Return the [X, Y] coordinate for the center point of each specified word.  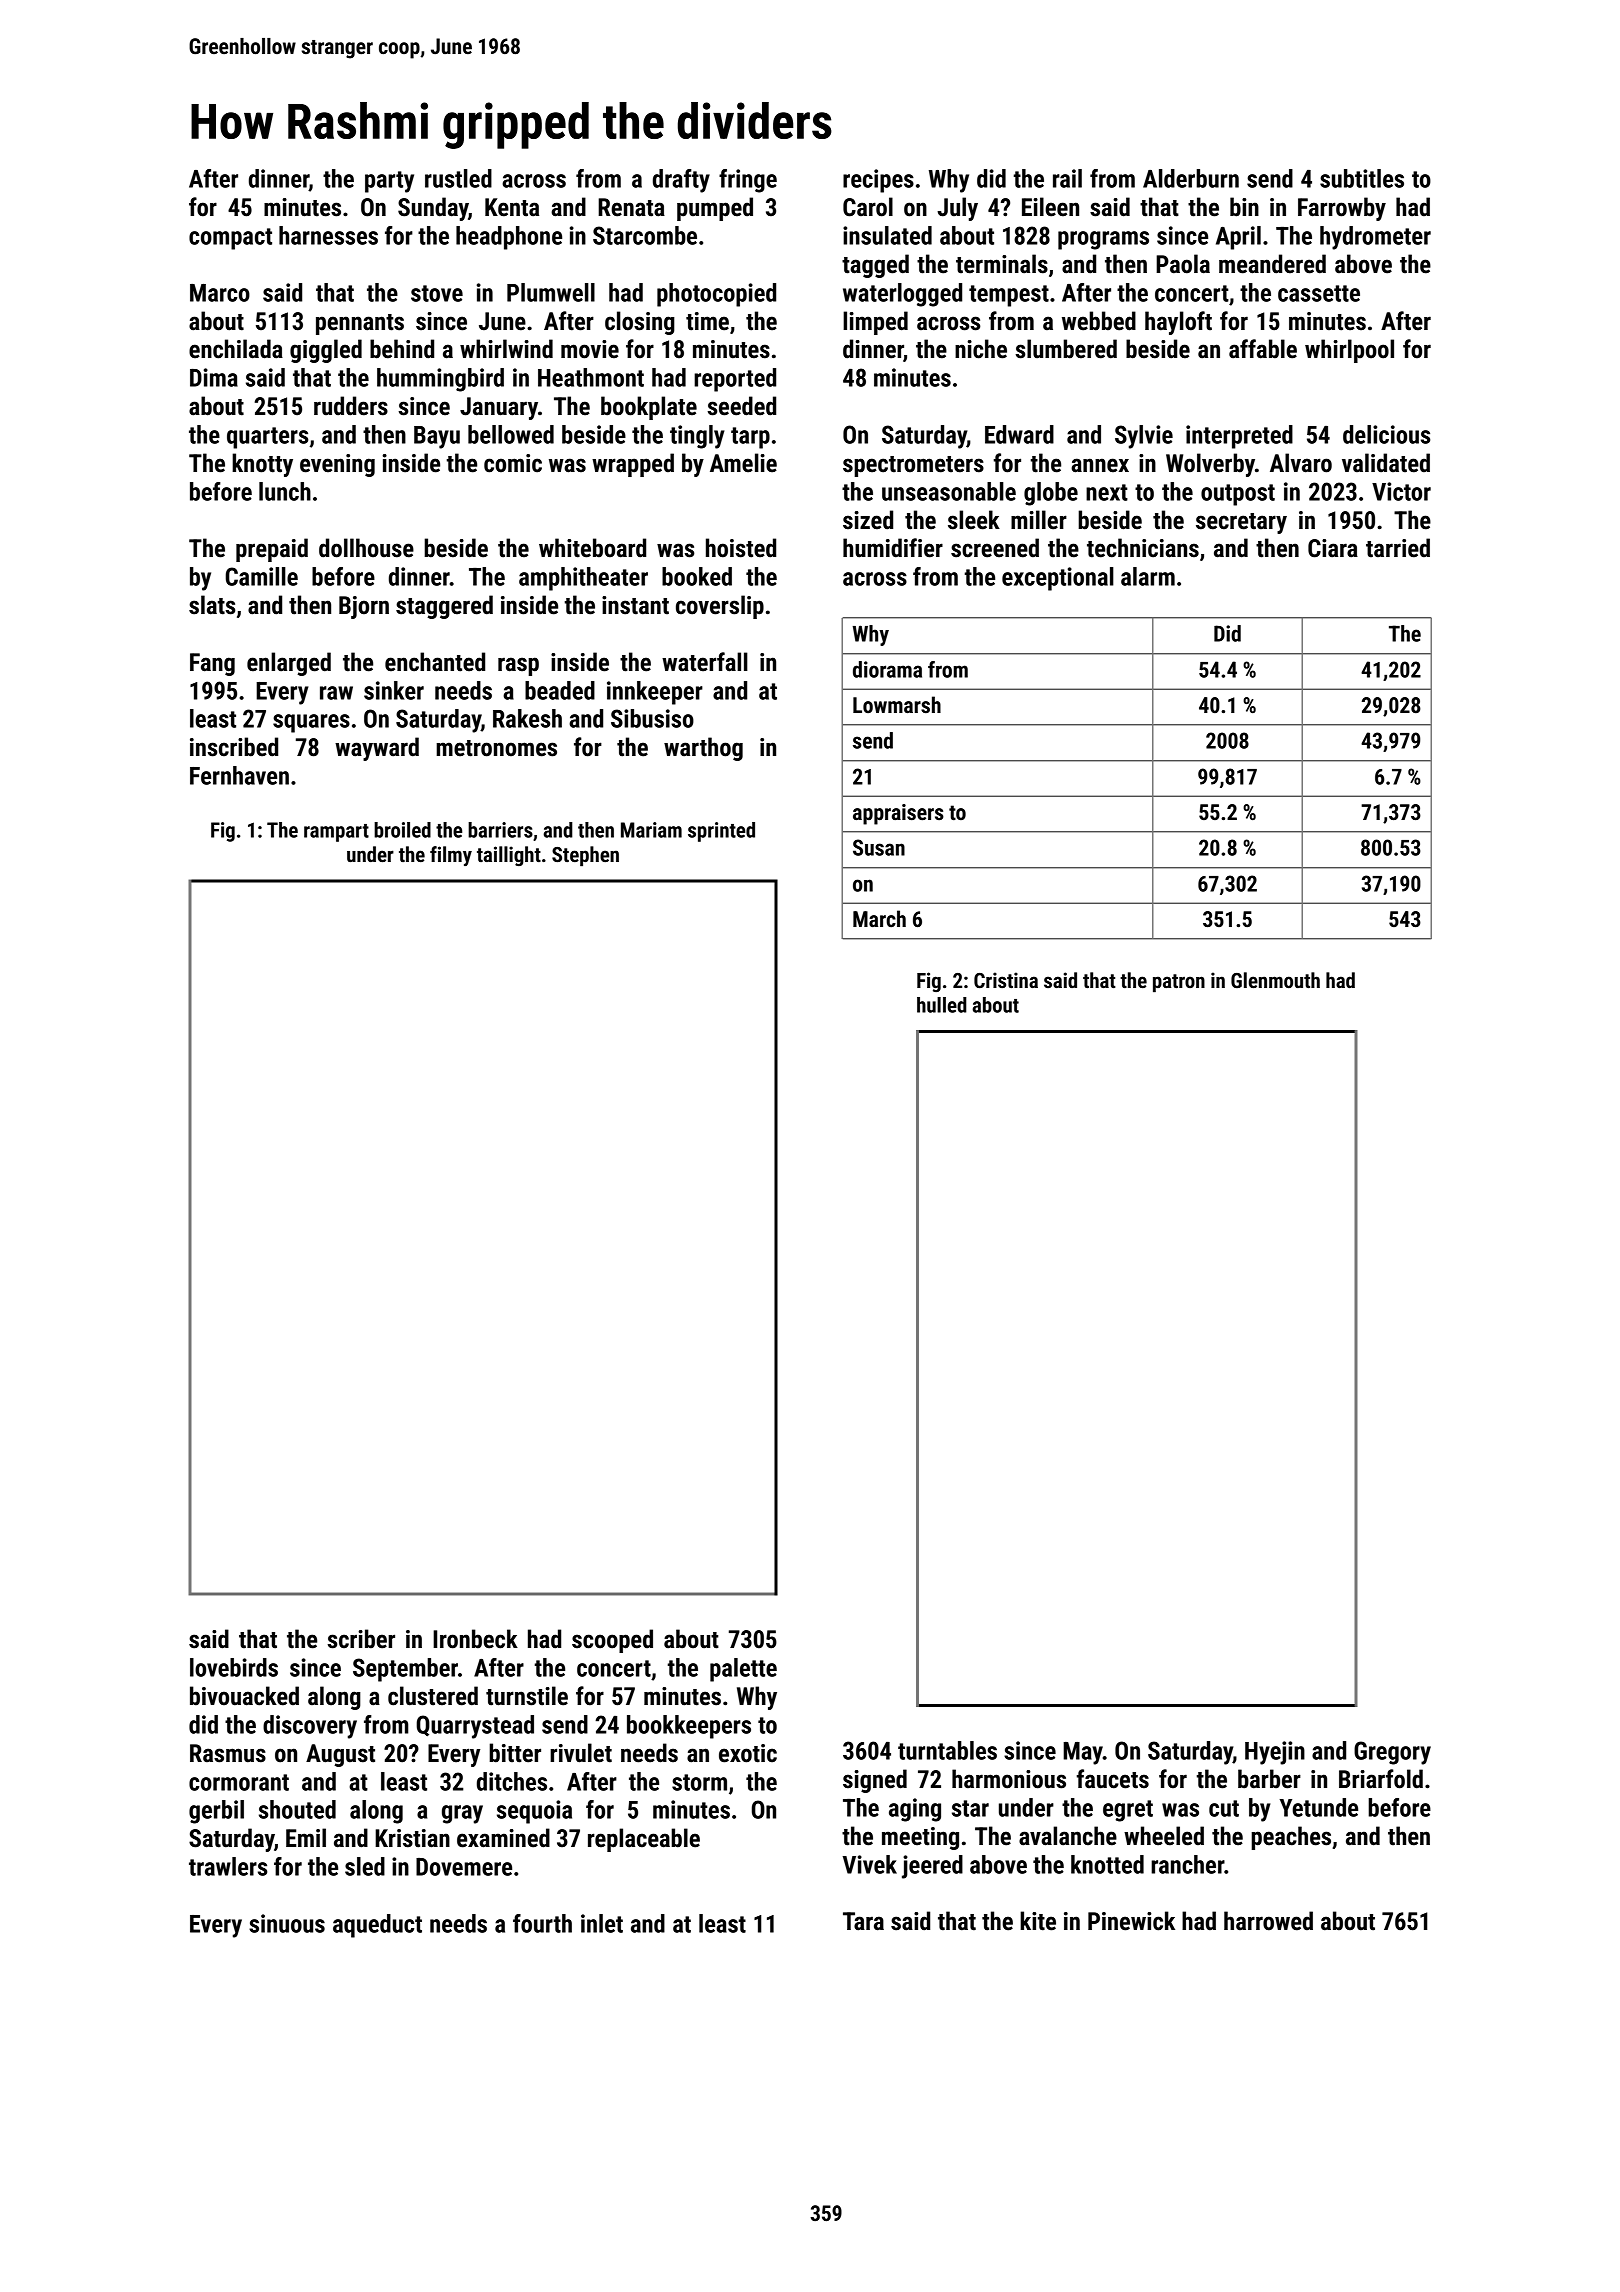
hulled [942, 1005]
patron [1179, 983]
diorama [887, 669]
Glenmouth [1275, 980]
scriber [361, 1639]
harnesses [328, 235]
